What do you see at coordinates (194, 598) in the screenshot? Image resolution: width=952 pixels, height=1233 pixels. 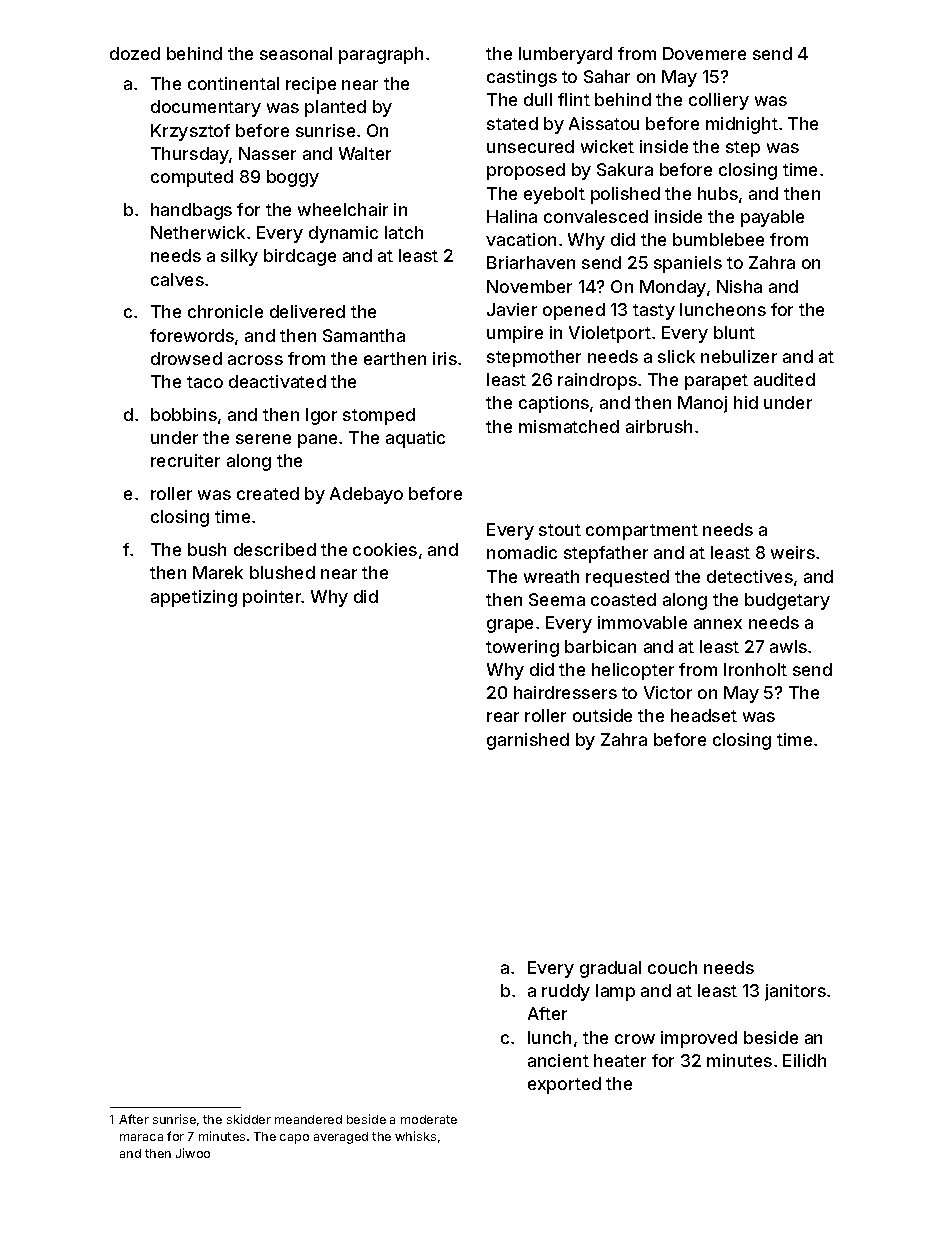 I see `appetizing` at bounding box center [194, 598].
